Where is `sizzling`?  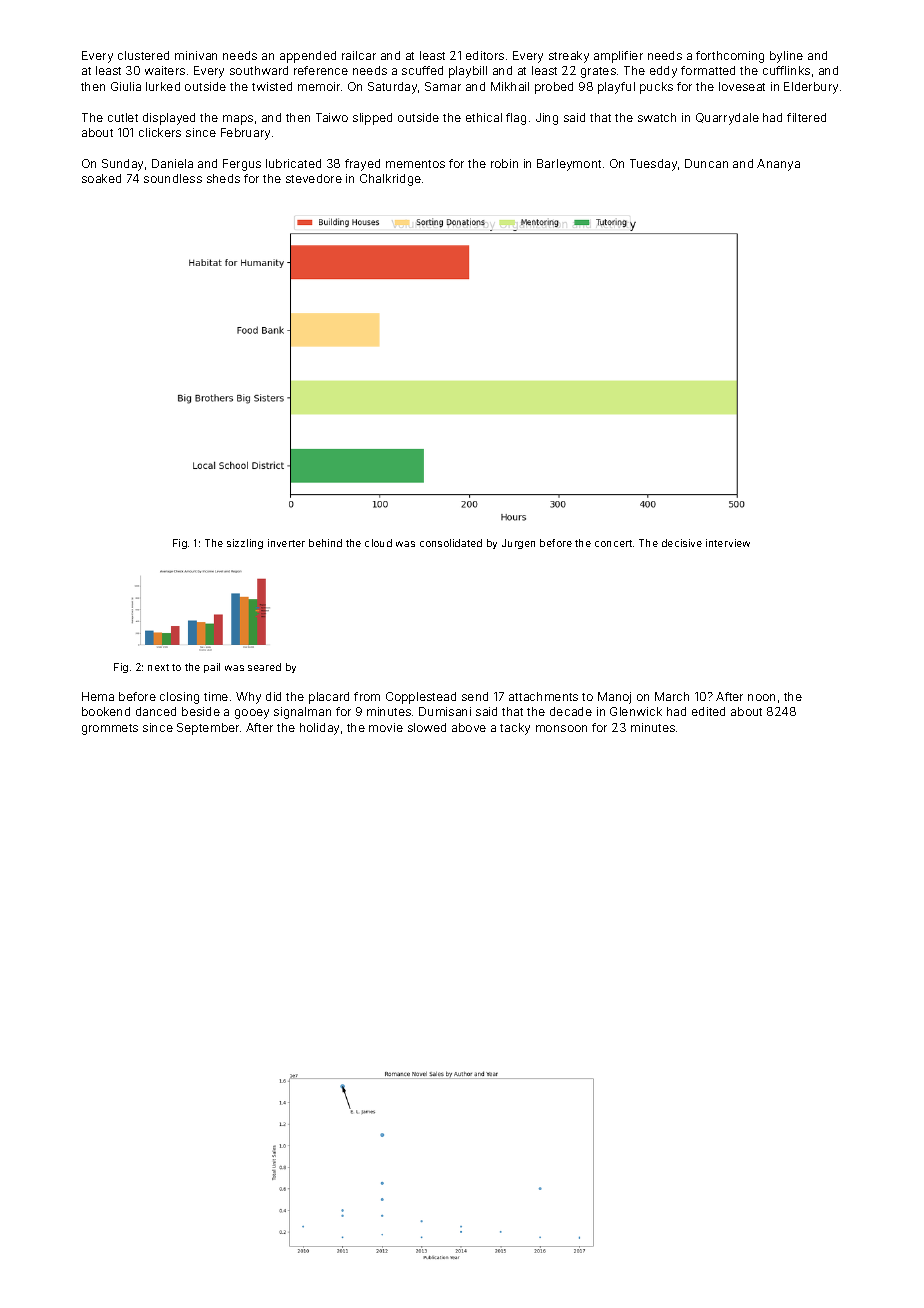 sizzling is located at coordinates (245, 544).
